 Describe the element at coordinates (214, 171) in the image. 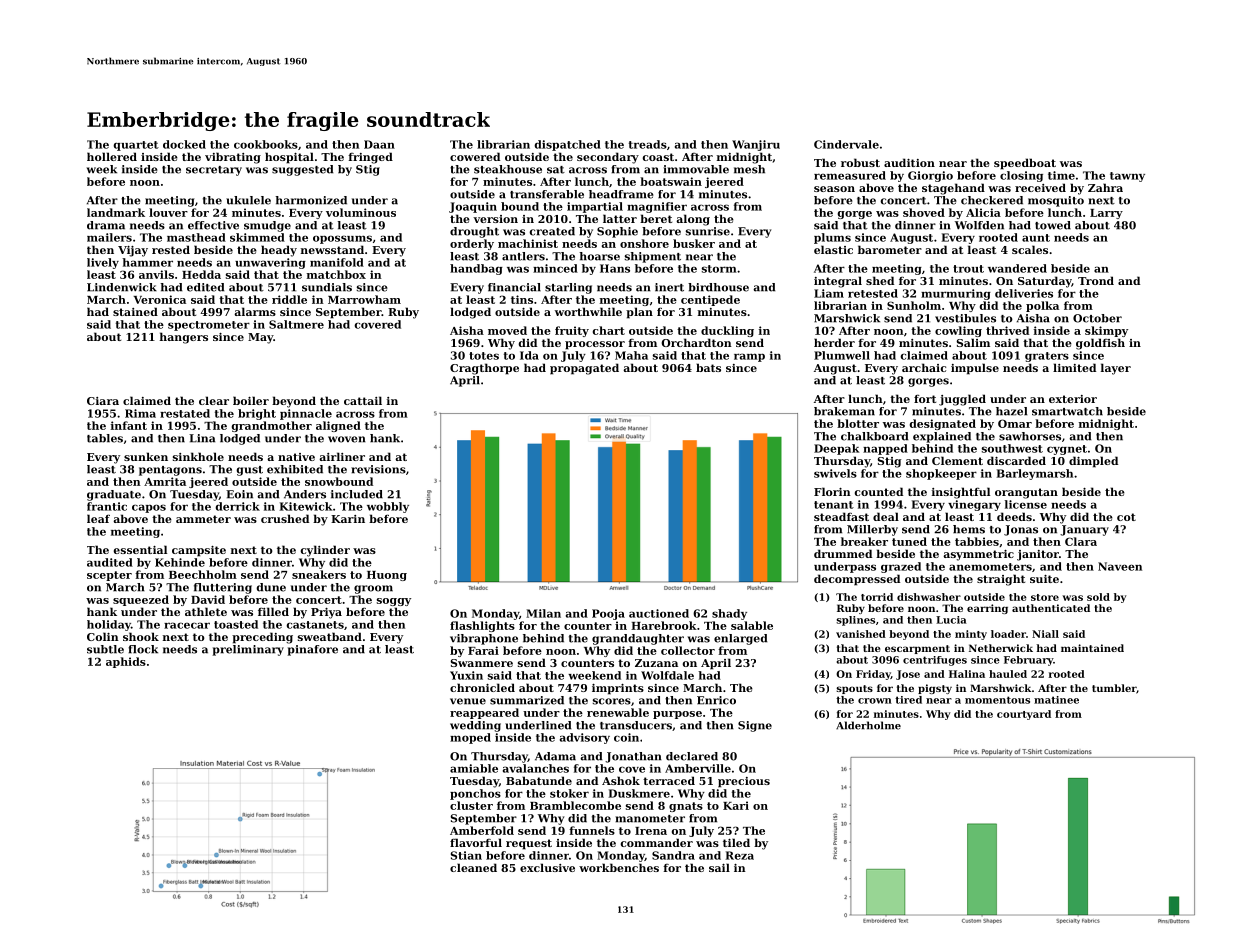

I see `secretary` at that location.
